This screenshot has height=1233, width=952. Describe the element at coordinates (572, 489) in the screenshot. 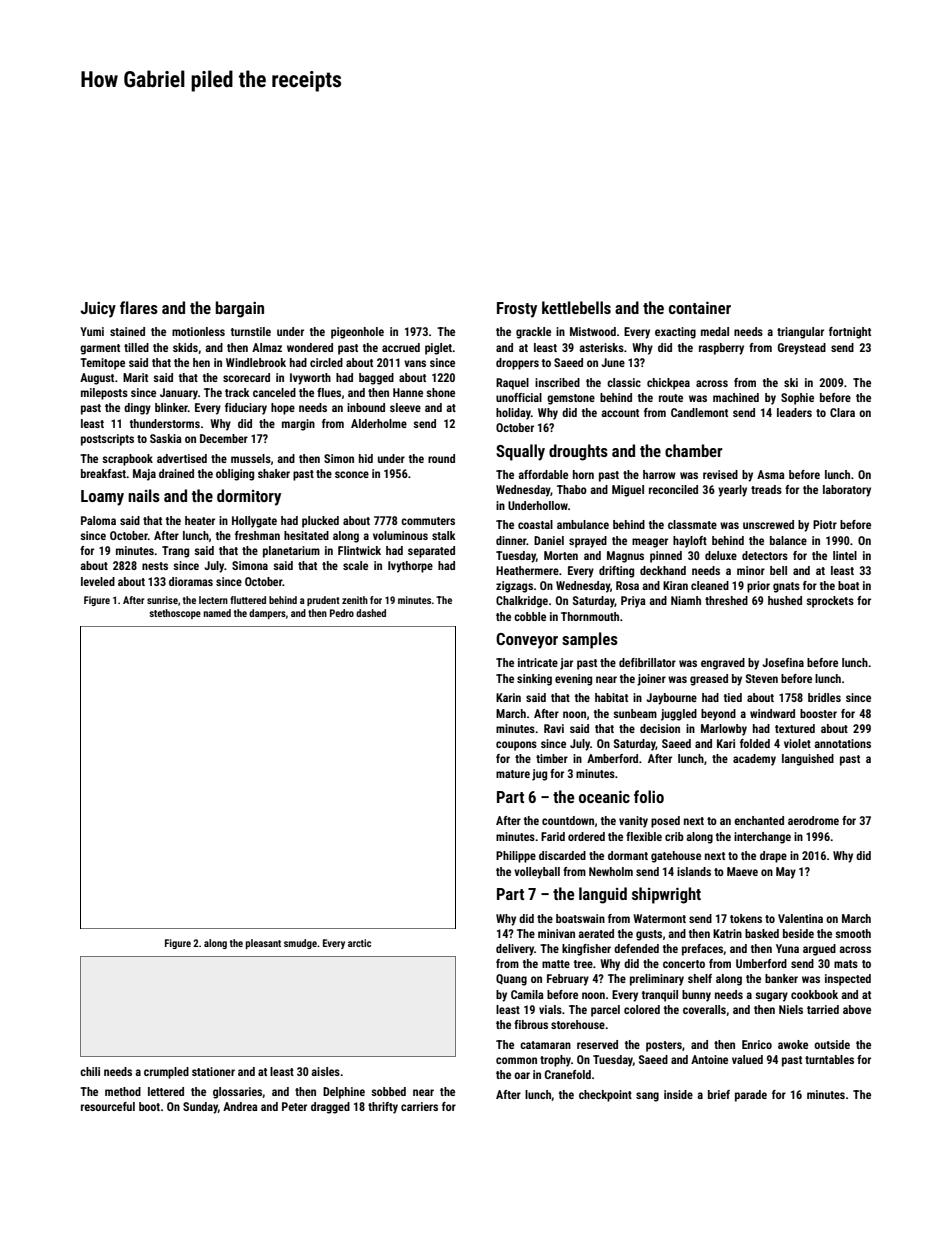

I see `Thabo` at that location.
